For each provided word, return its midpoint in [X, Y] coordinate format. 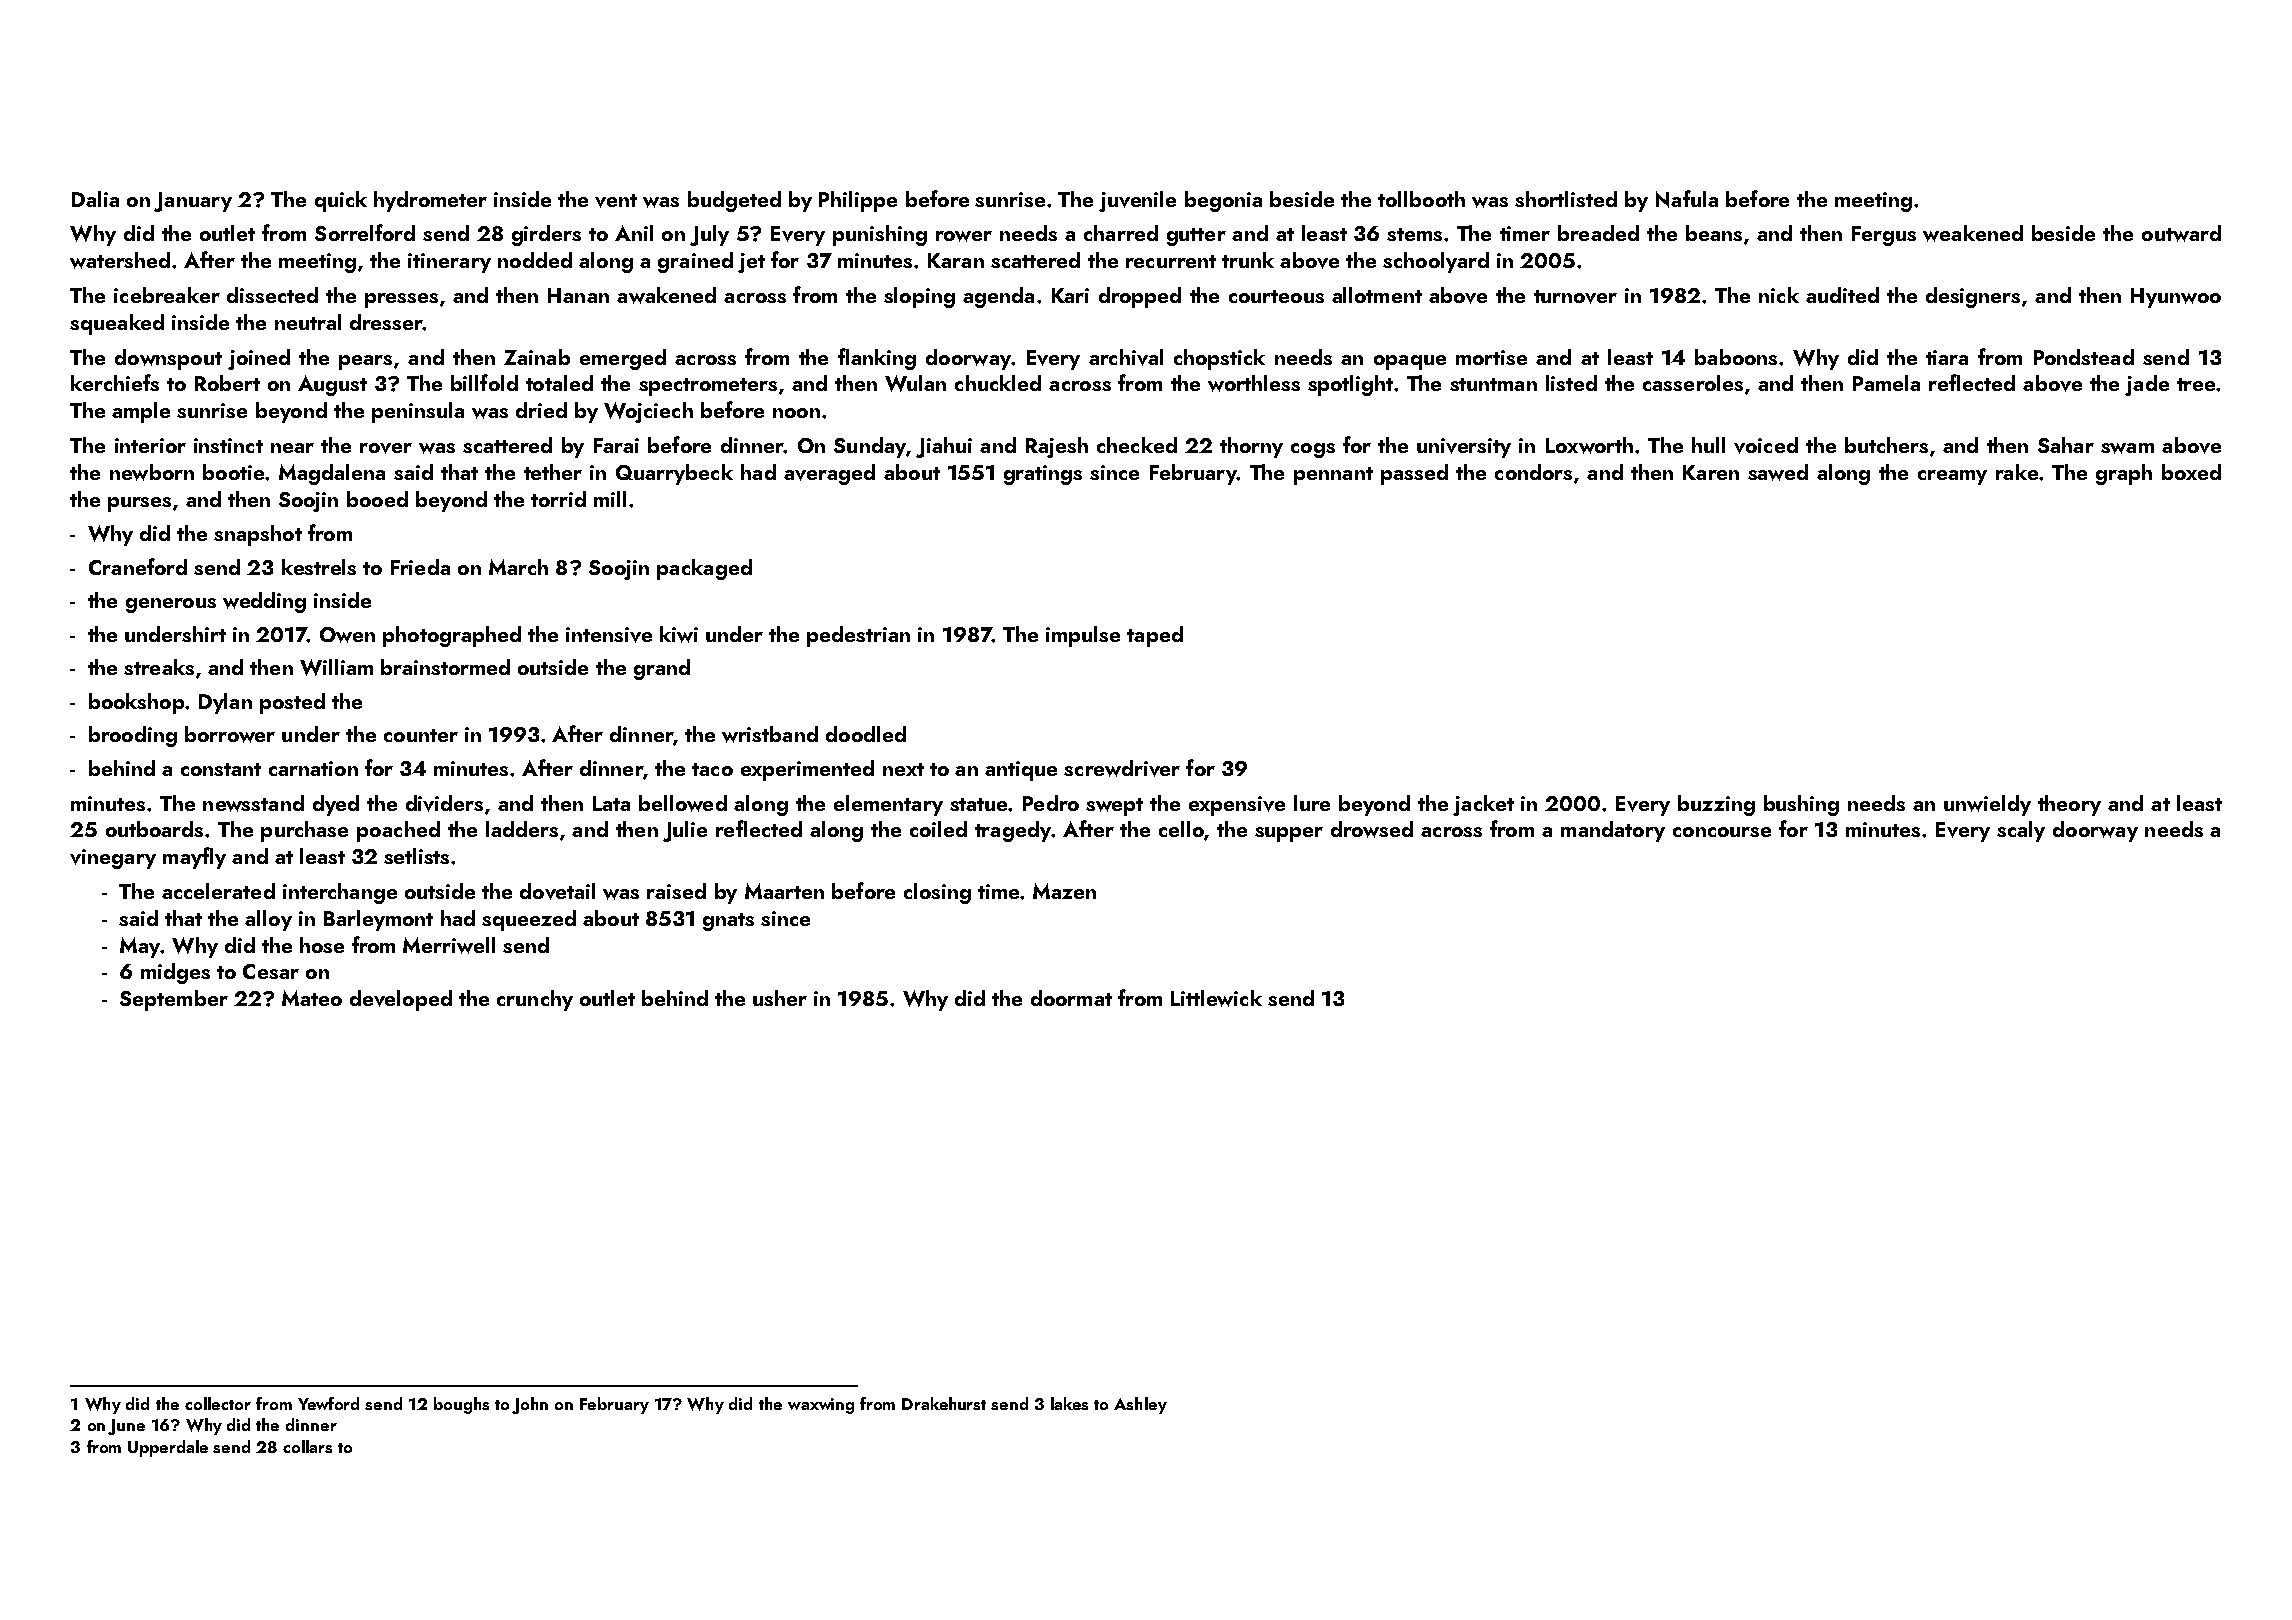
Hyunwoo [2176, 298]
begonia [1223, 201]
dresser [386, 322]
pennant [1333, 476]
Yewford [328, 1403]
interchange [340, 893]
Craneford [138, 566]
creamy [1952, 477]
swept [1114, 807]
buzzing [1716, 805]
